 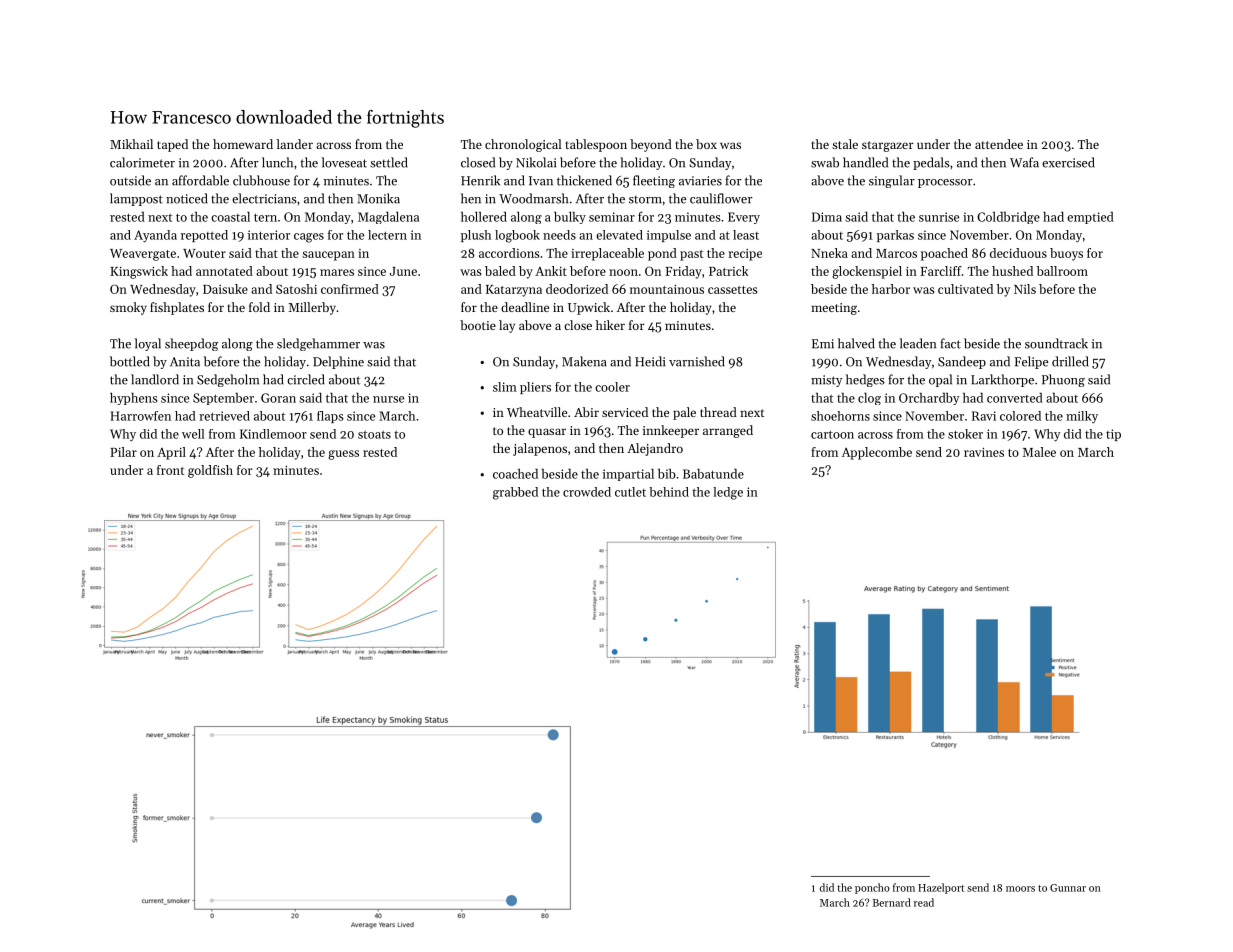 What do you see at coordinates (872, 888) in the screenshot?
I see `poncho` at bounding box center [872, 888].
